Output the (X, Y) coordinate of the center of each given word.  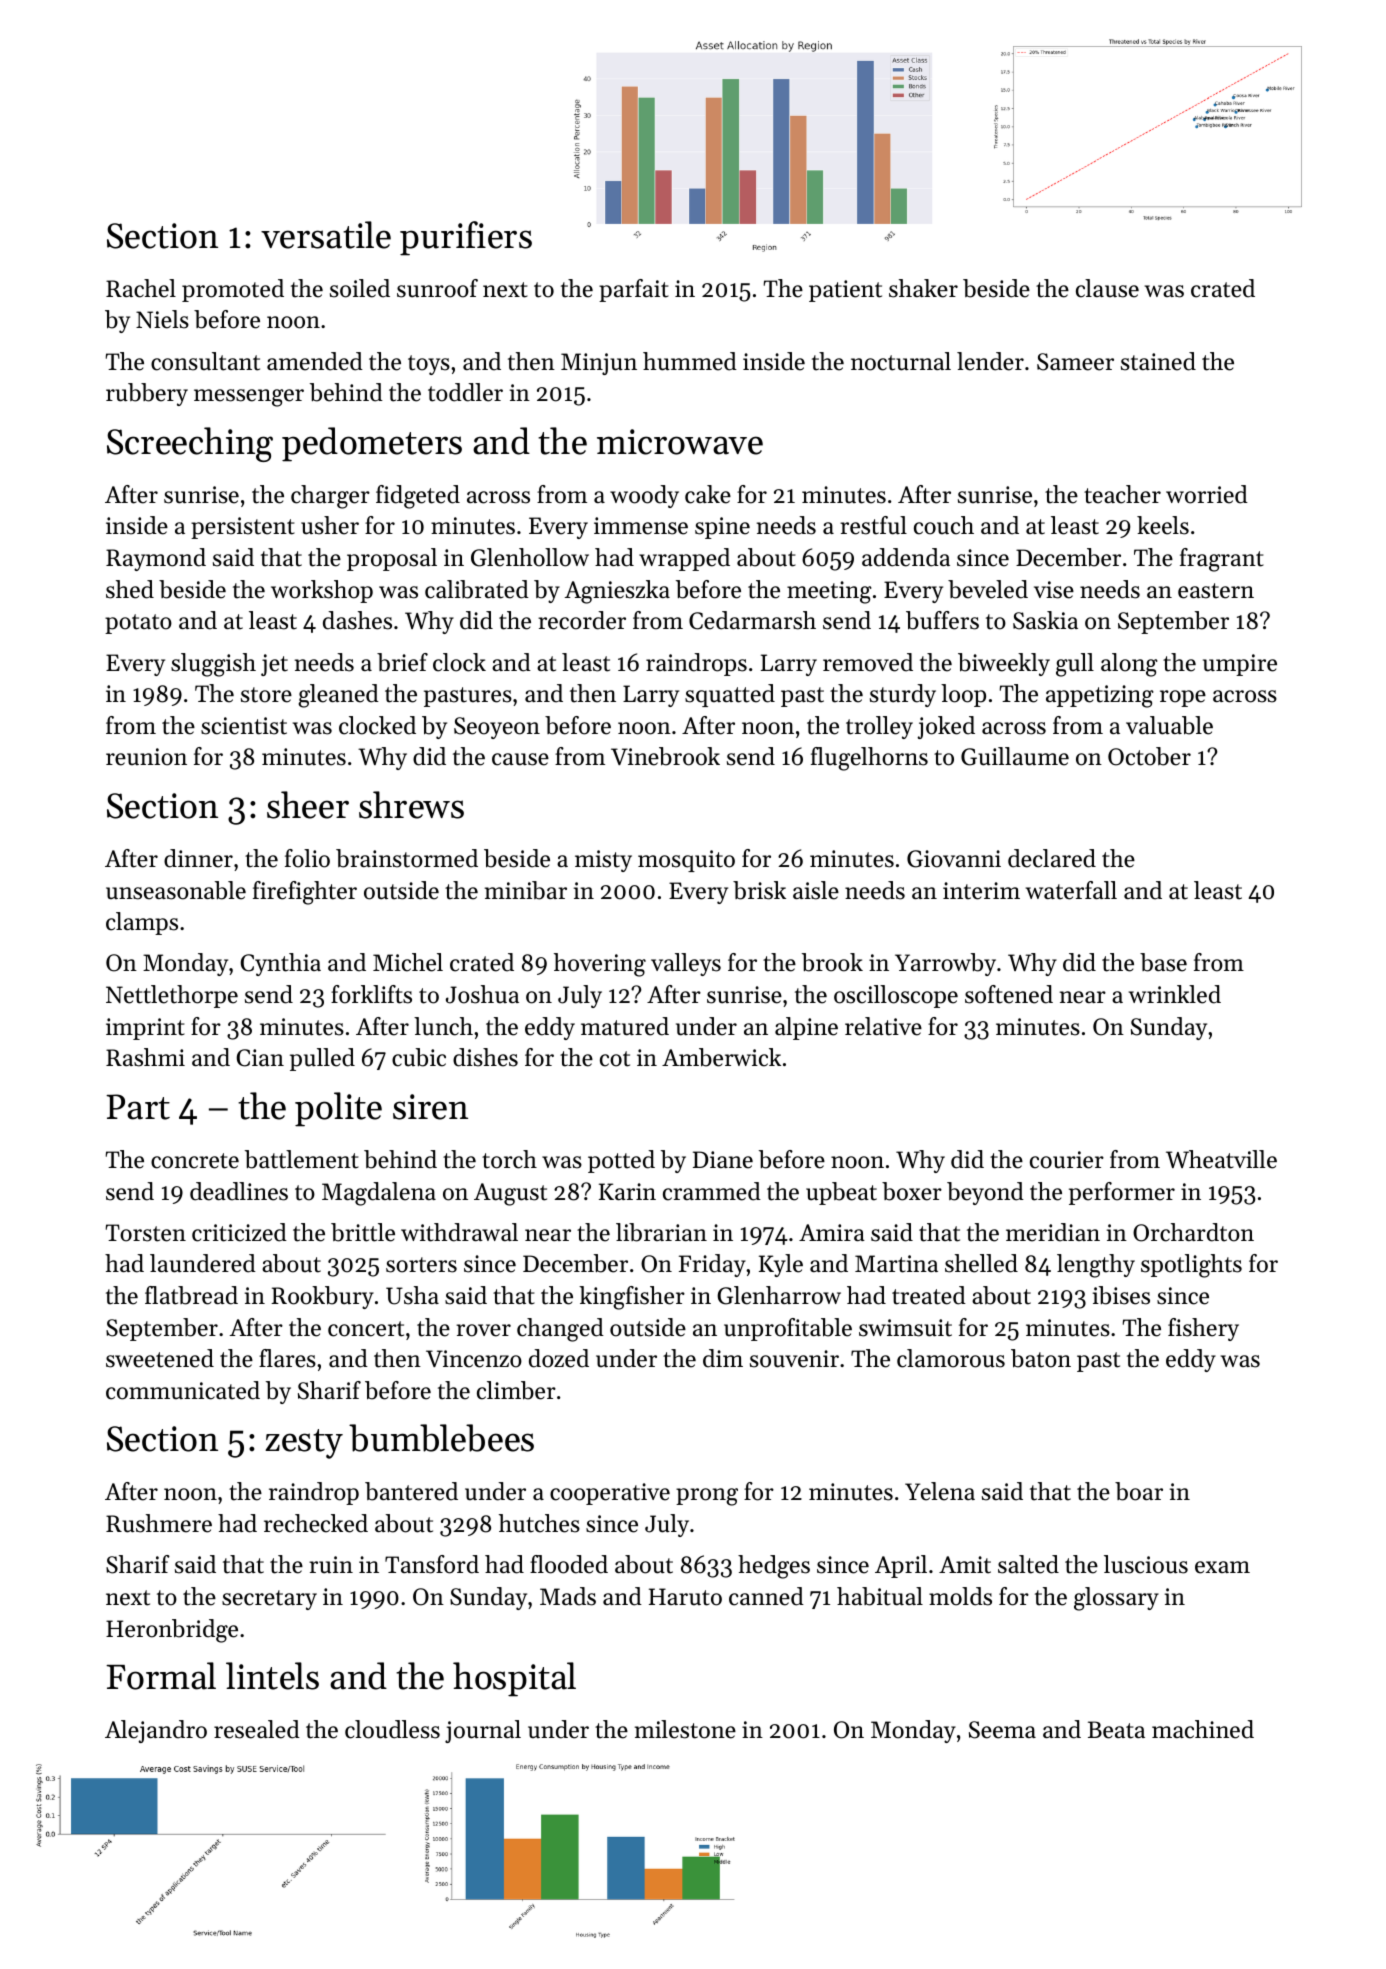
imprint (145, 1029)
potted (621, 1161)
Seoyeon (497, 728)
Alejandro (156, 1731)
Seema (1002, 1730)
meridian (1053, 1232)
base (1163, 962)
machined (1203, 1729)
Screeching (190, 444)
